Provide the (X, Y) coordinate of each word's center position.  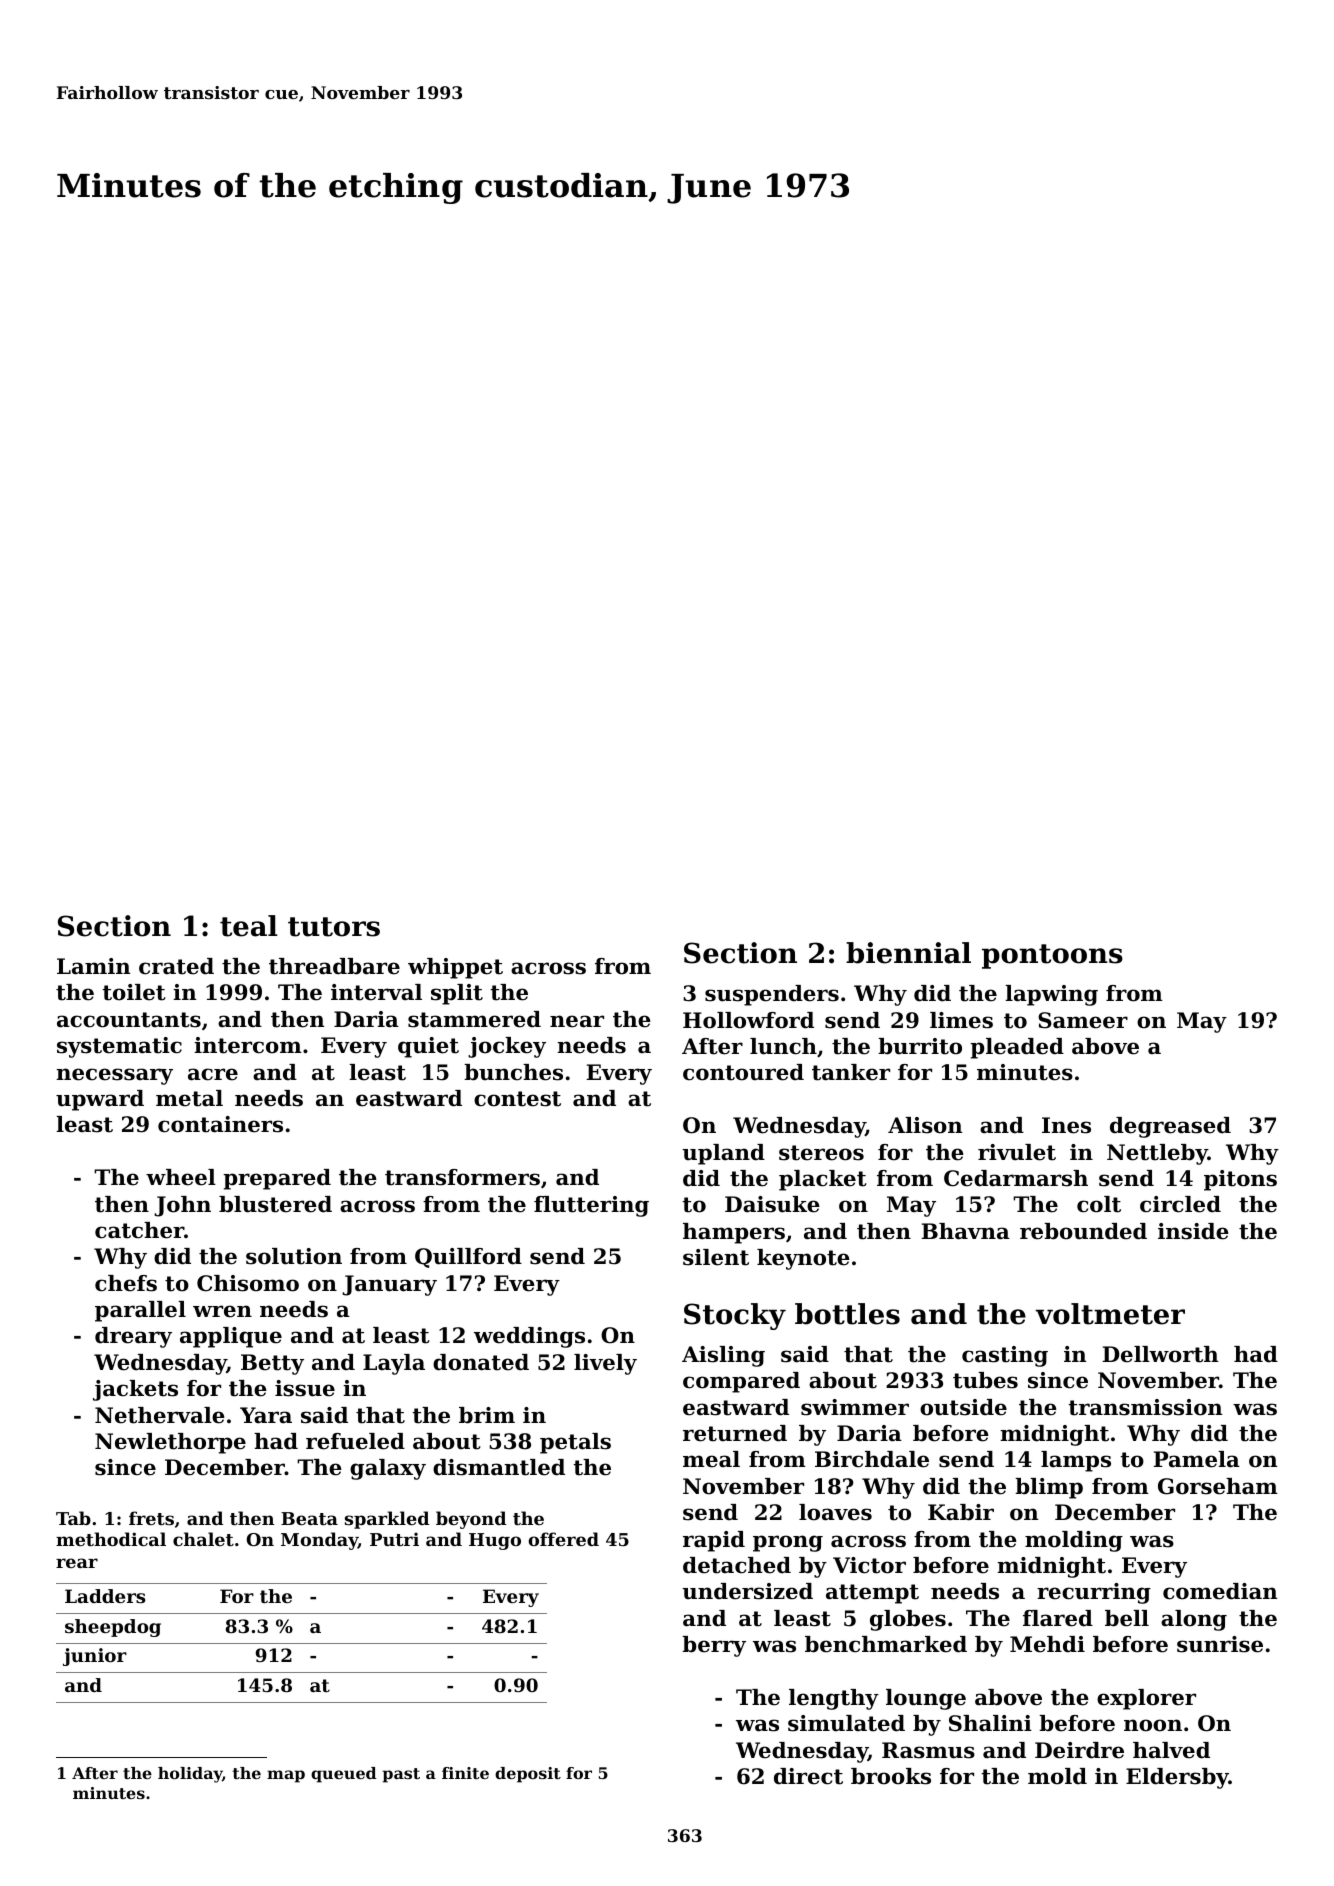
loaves (835, 1512)
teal (249, 926)
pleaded (1017, 1048)
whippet (455, 968)
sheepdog (113, 1628)
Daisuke (772, 1204)
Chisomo (248, 1283)
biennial (908, 953)
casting (1005, 1356)
